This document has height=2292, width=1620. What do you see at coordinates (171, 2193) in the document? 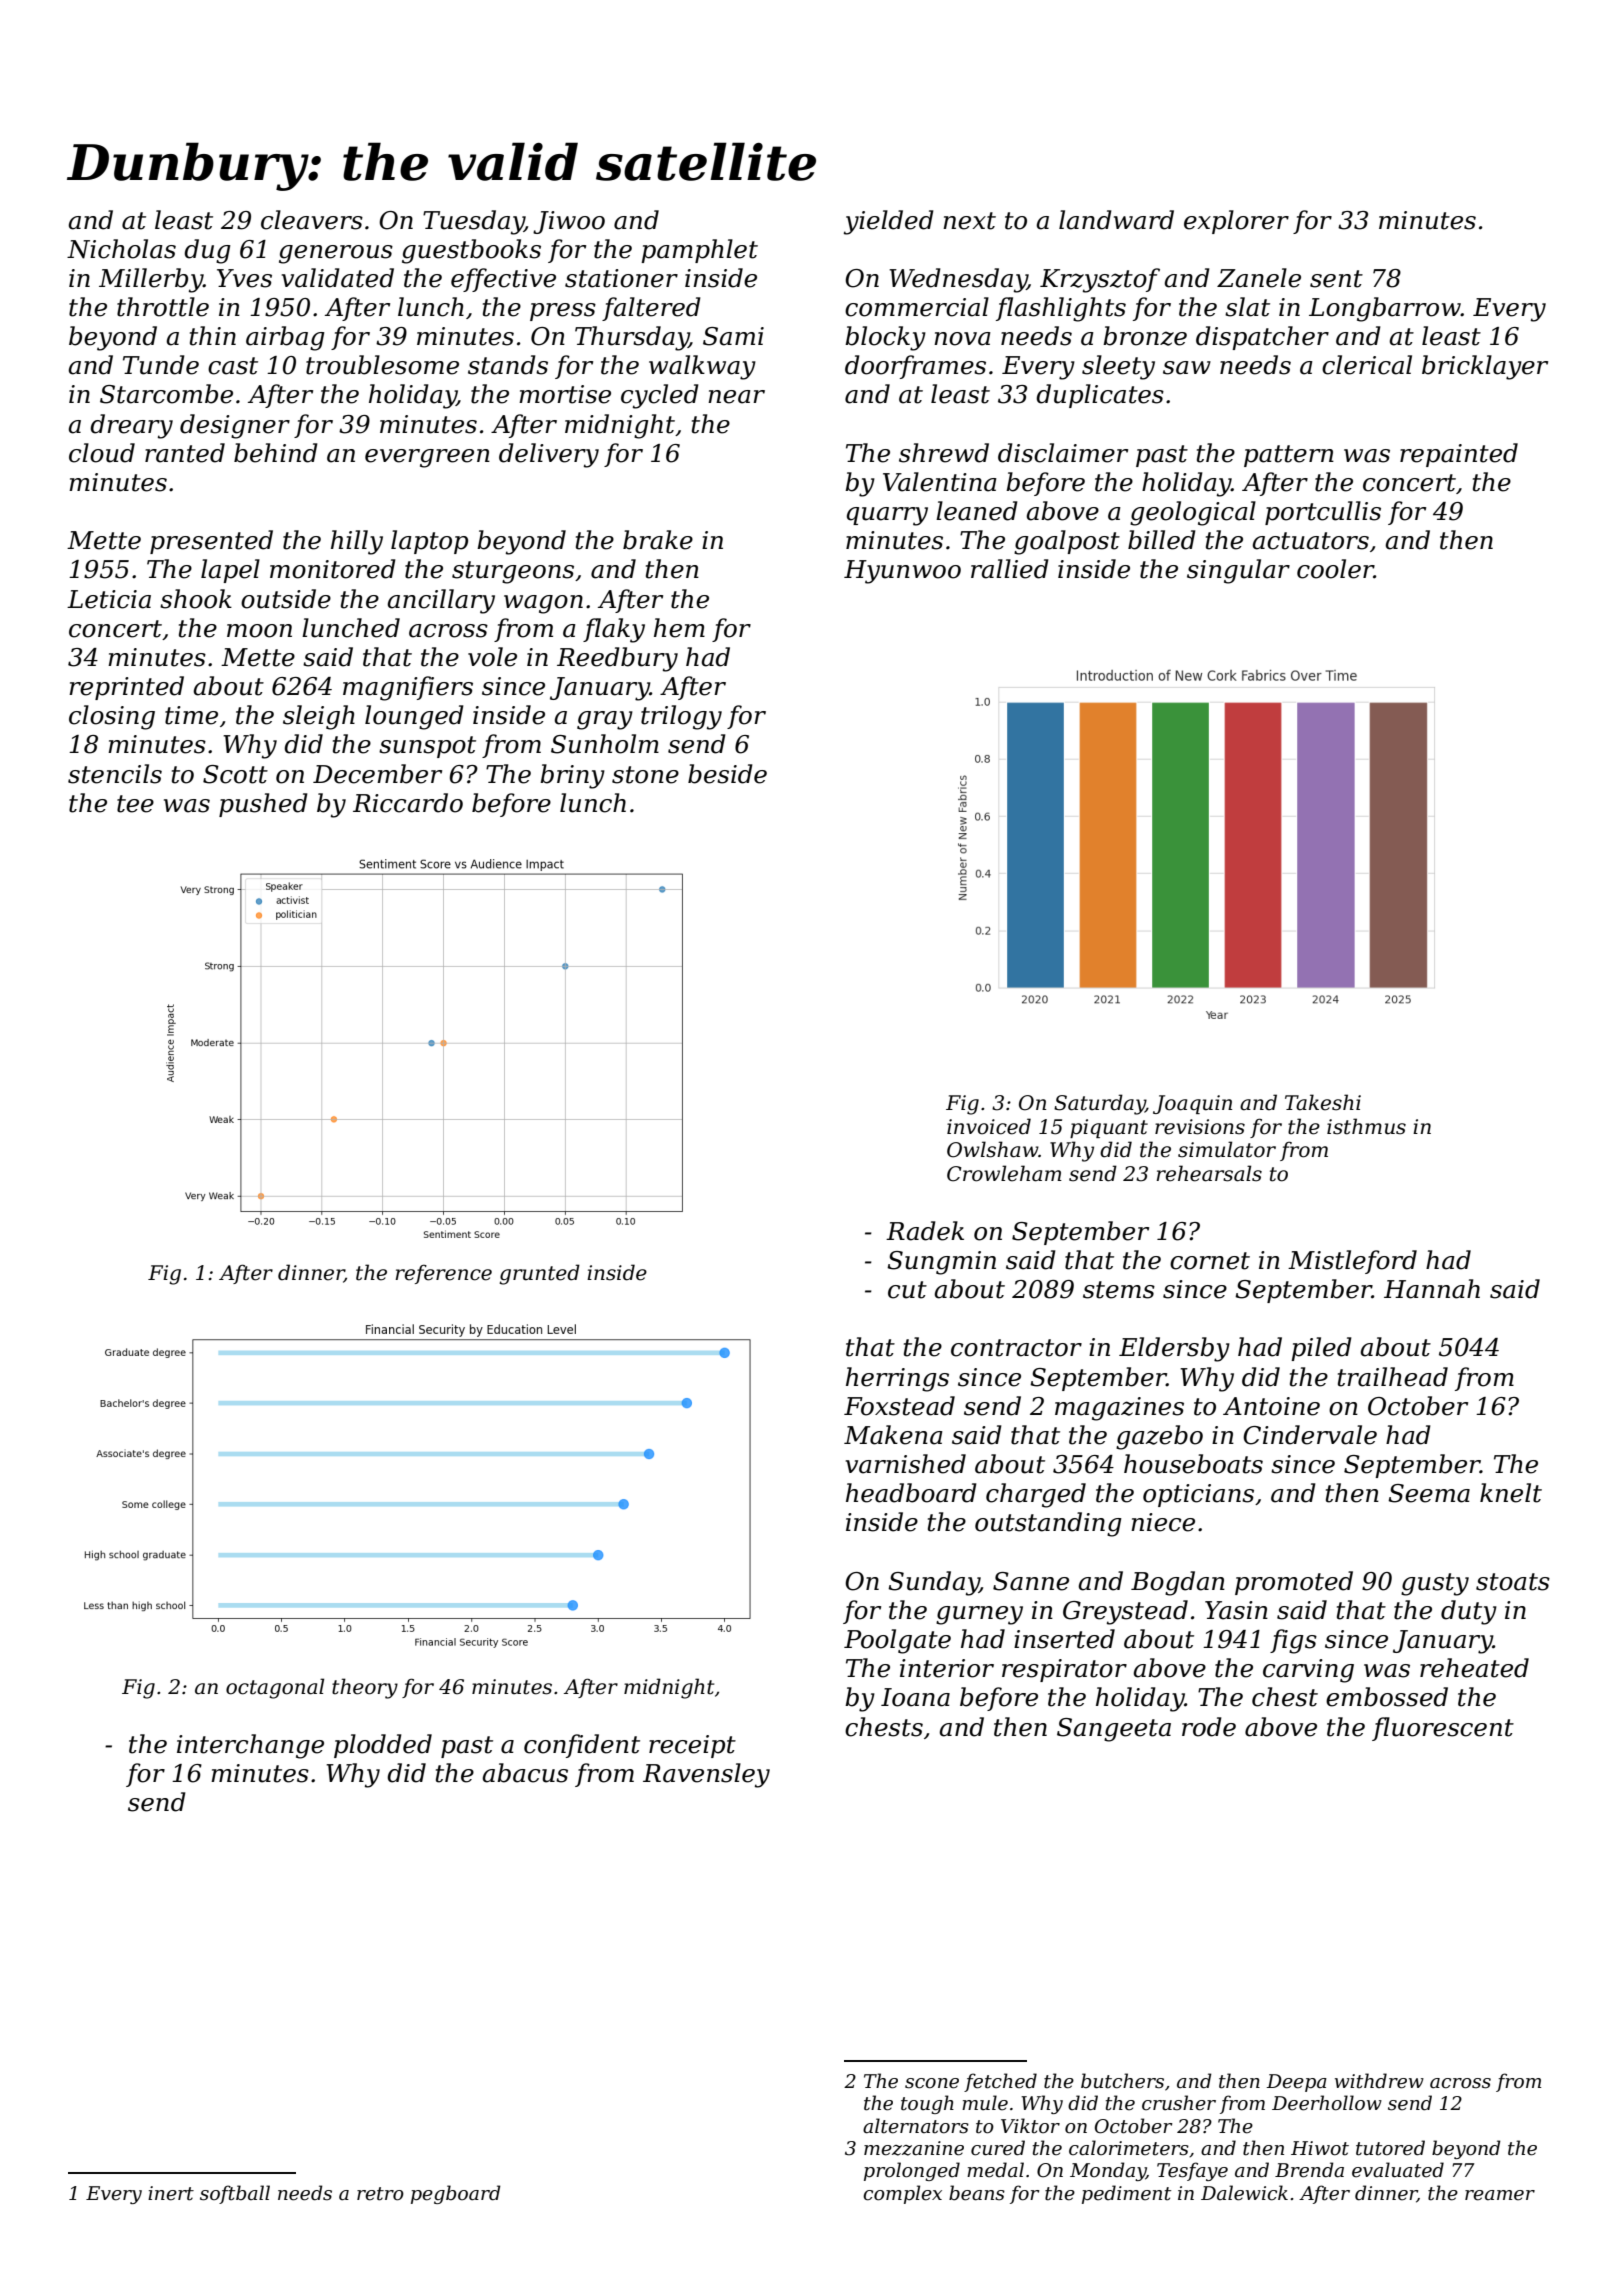
I see `inert` at bounding box center [171, 2193].
